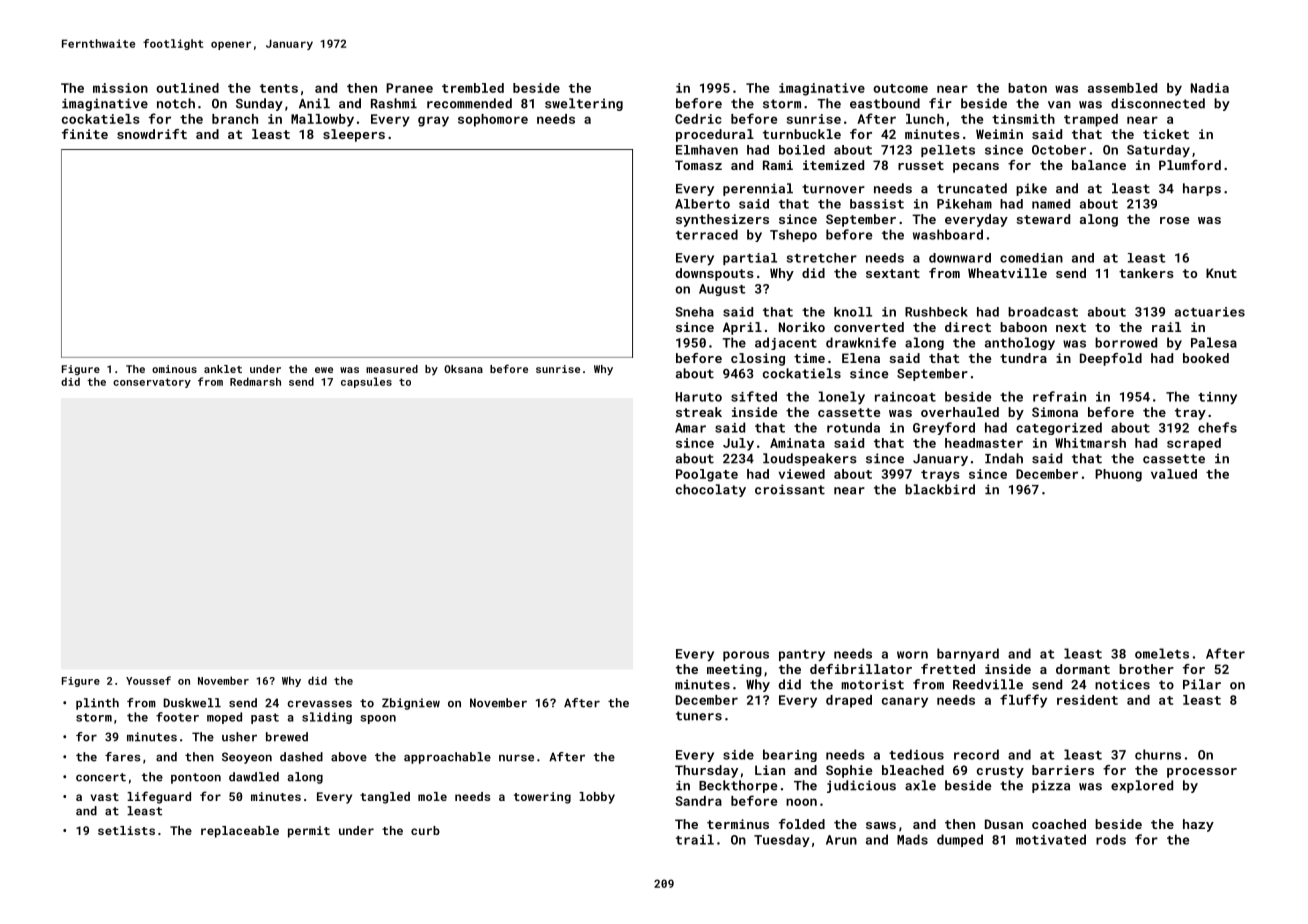 This screenshot has width=1308, height=924. I want to click on actuaries, so click(1210, 312).
